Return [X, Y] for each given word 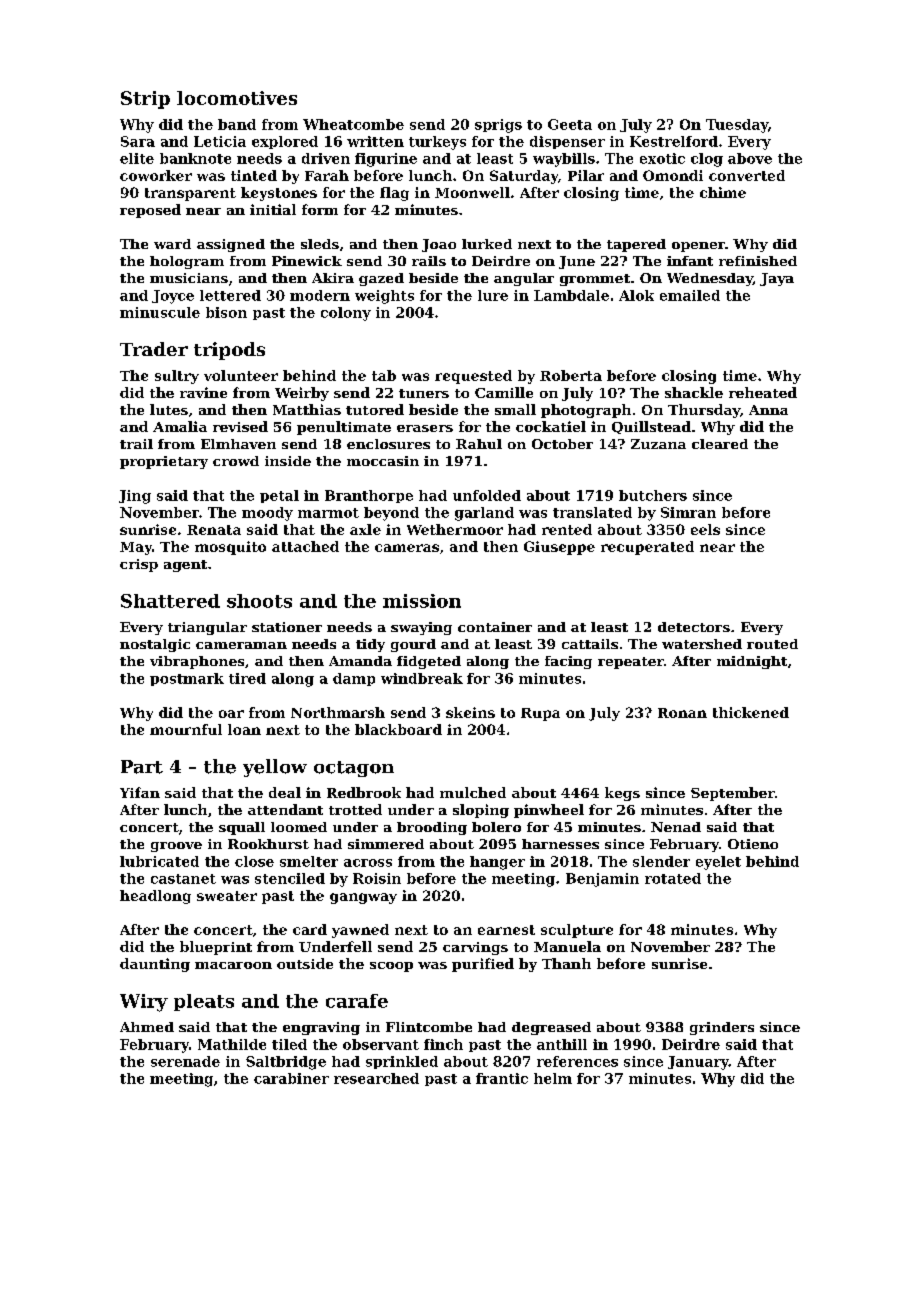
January [698, 1063]
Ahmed [147, 1027]
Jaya [777, 279]
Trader [154, 349]
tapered [636, 245]
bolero [496, 827]
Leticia [220, 141]
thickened [751, 712]
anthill [562, 1044]
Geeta [570, 124]
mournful [186, 729]
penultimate [344, 428]
